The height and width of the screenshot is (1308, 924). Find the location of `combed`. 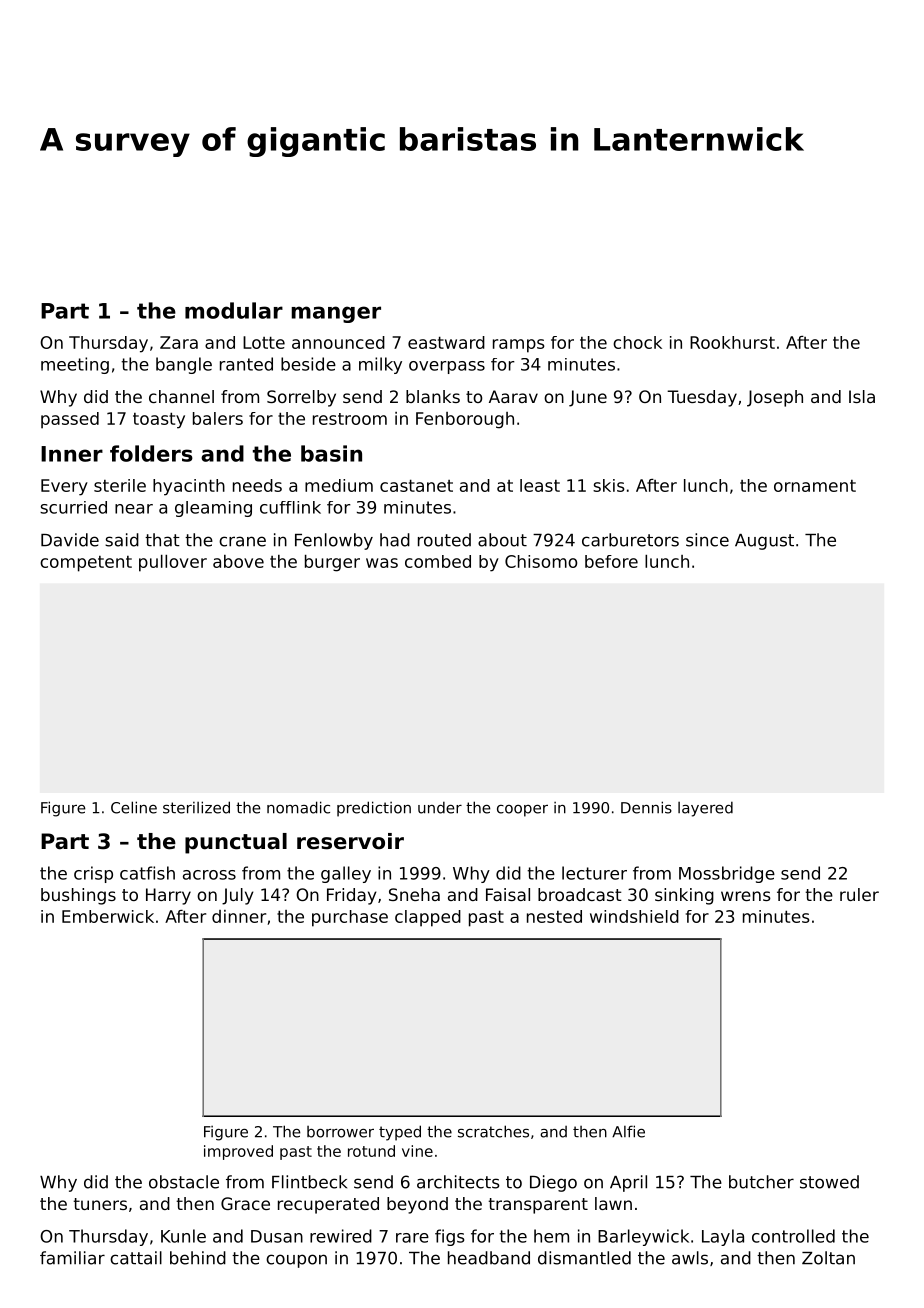

combed is located at coordinates (438, 561).
